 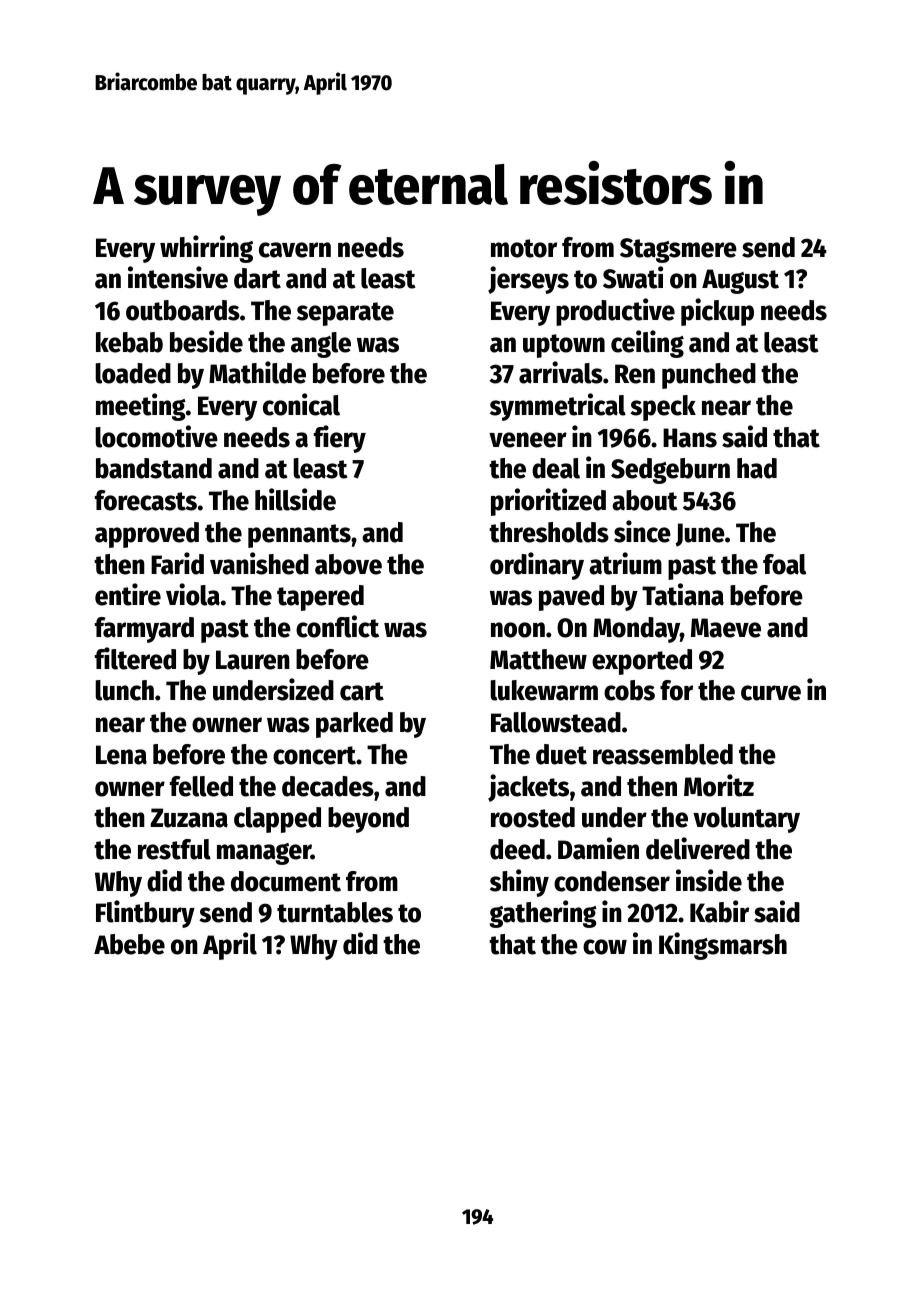 What do you see at coordinates (345, 314) in the screenshot?
I see `separate` at bounding box center [345, 314].
